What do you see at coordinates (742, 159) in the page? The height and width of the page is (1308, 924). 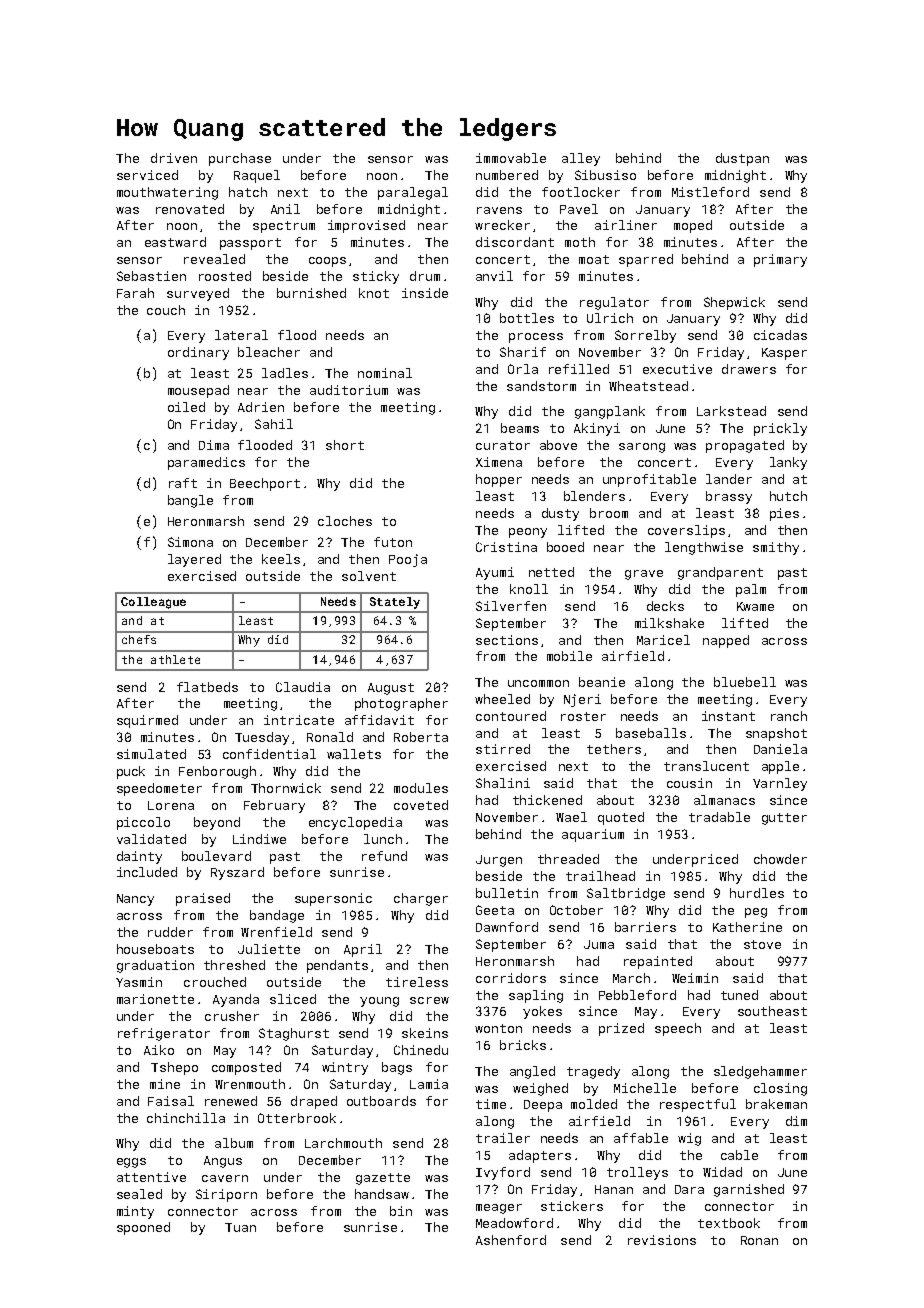 I see `dustpan` at bounding box center [742, 159].
